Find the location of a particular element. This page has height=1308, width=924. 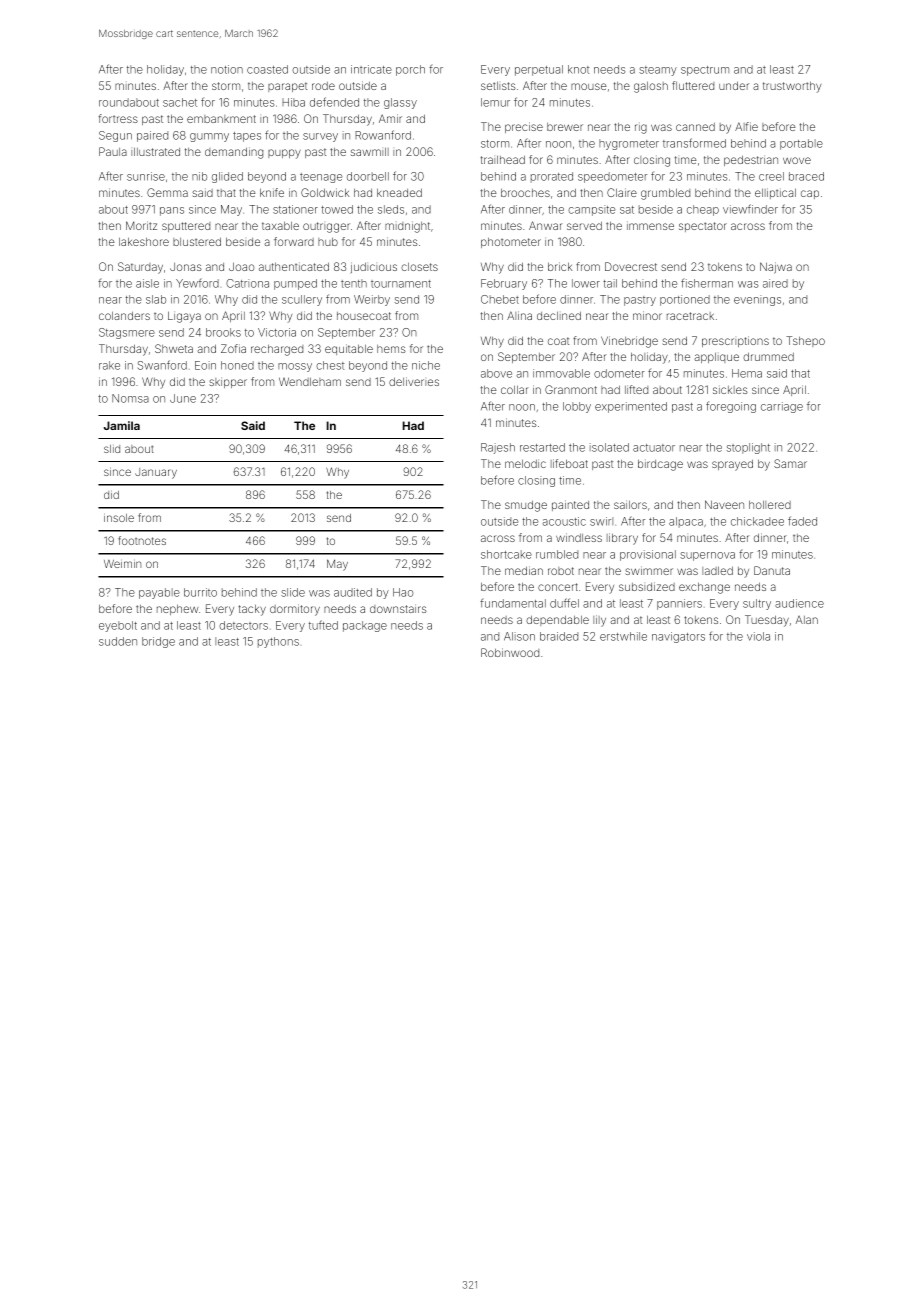

pumped is located at coordinates (295, 284).
